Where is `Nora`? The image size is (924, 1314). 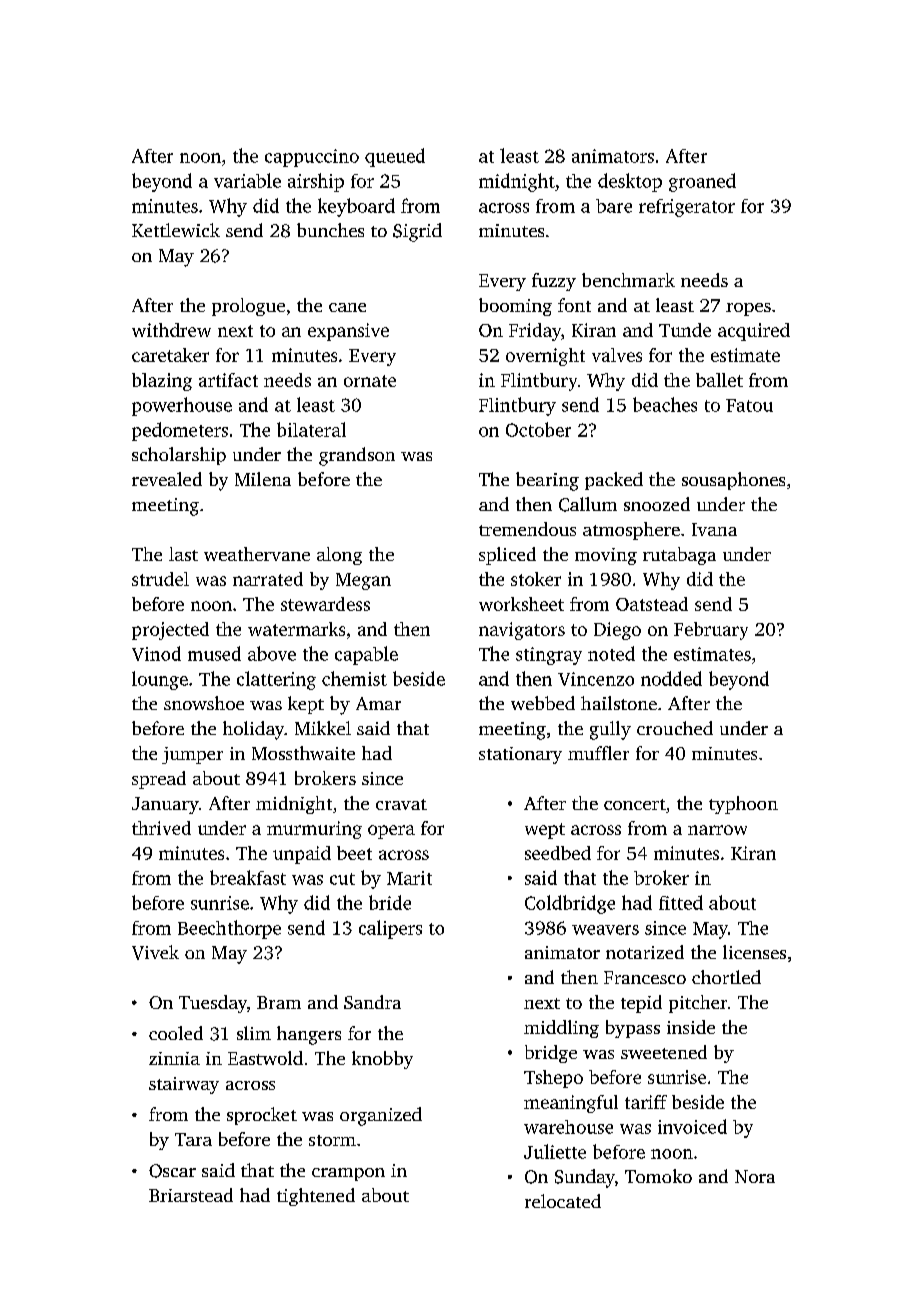 Nora is located at coordinates (755, 1176).
